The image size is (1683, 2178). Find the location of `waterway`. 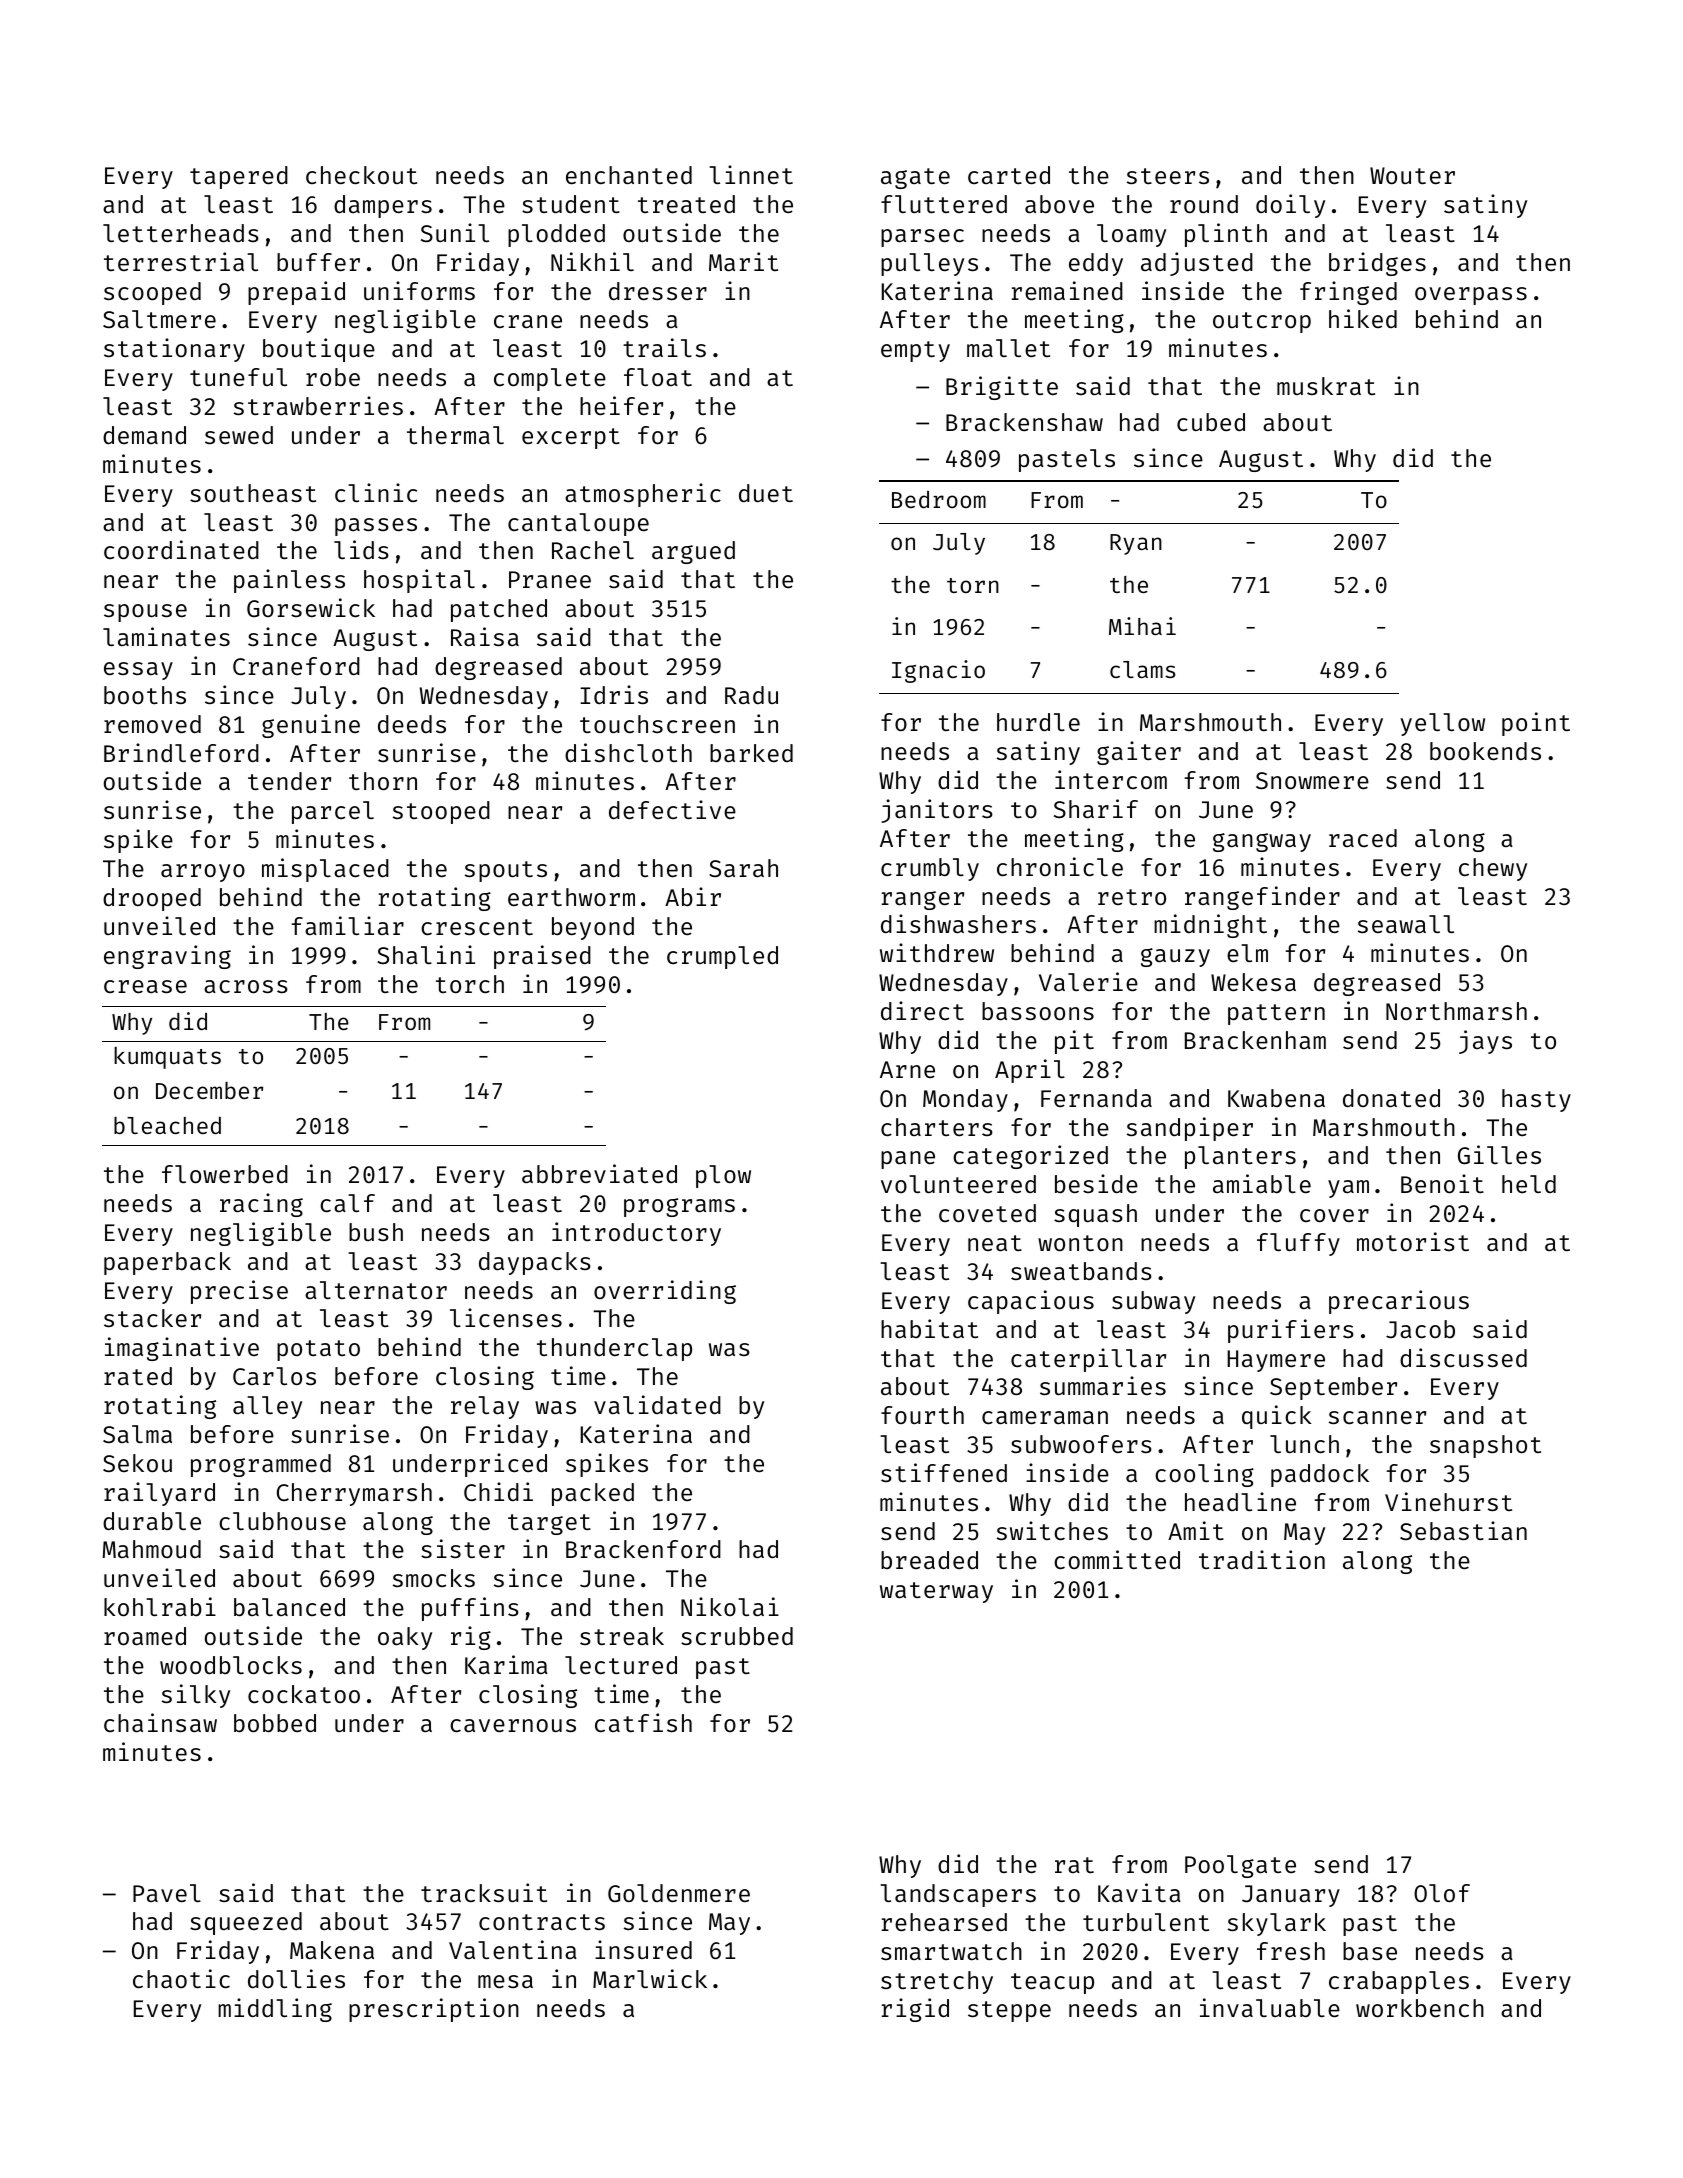

waterway is located at coordinates (936, 1592).
